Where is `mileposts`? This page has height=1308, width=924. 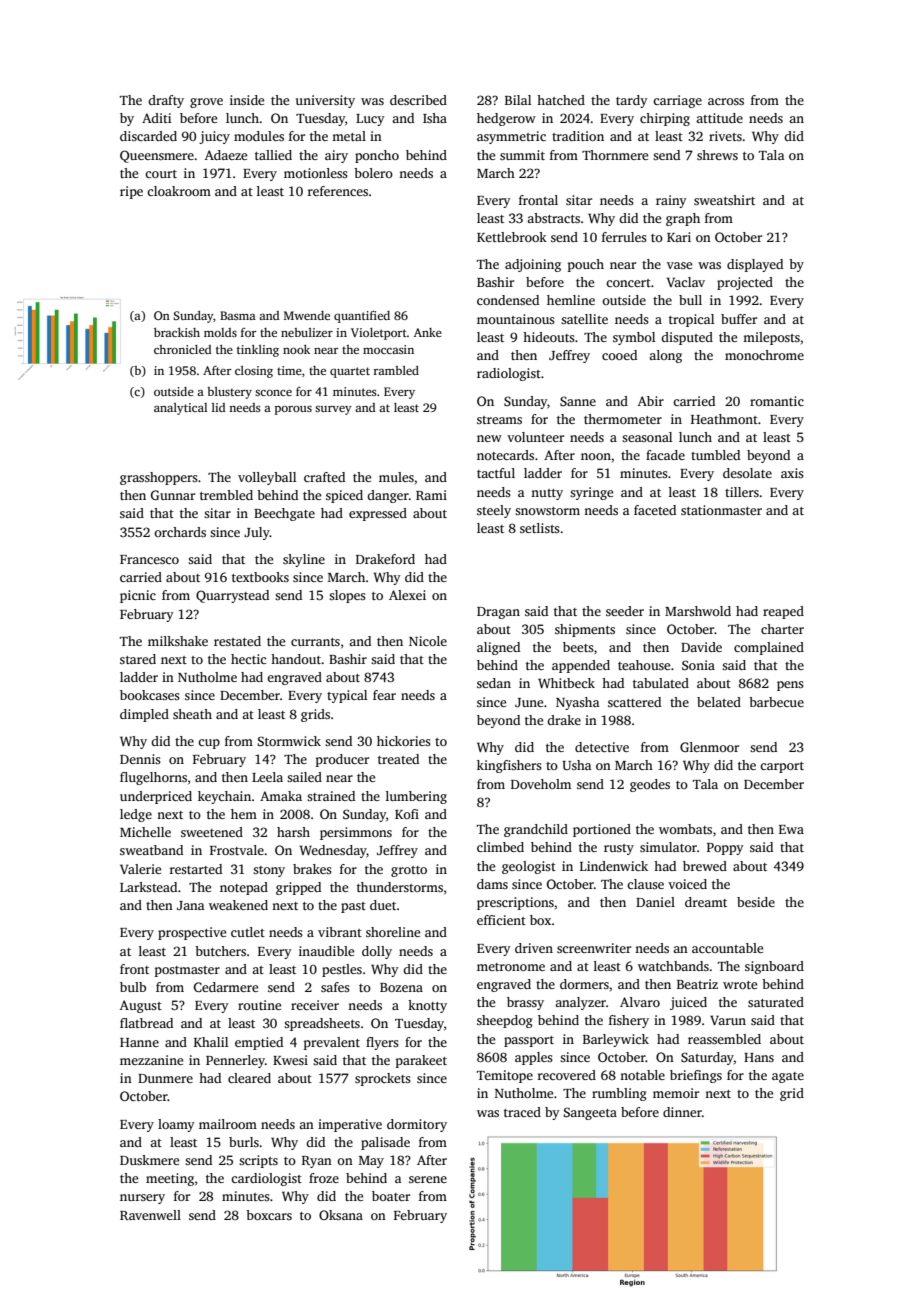 mileposts is located at coordinates (771, 338).
